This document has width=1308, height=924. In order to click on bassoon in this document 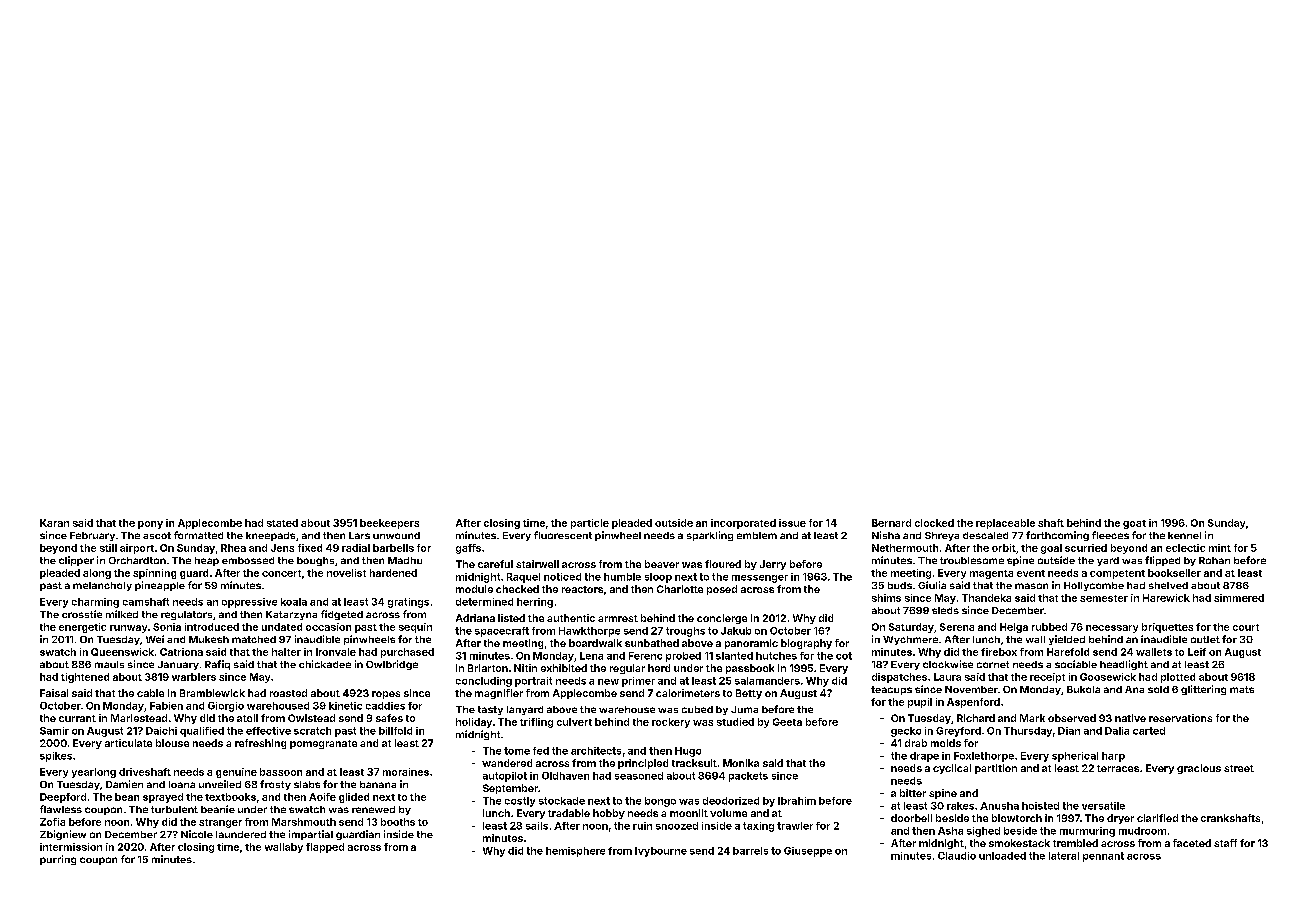, I will do `click(281, 772)`.
